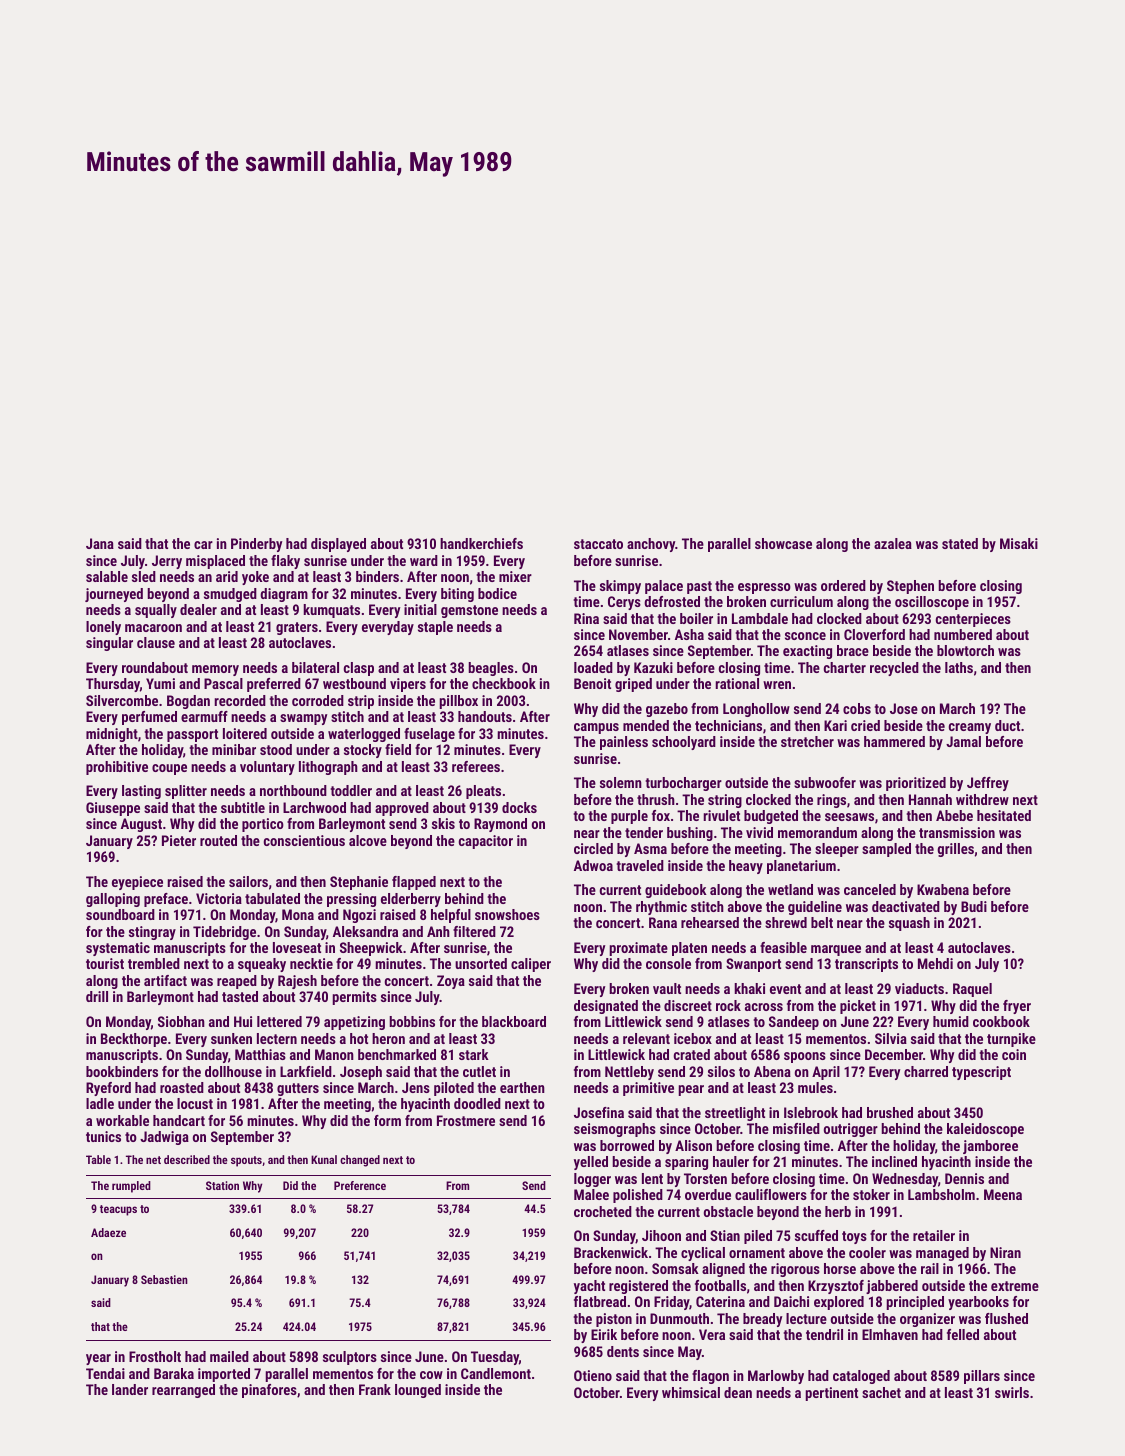 This page has width=1125, height=1456. I want to click on pertinent, so click(831, 1394).
